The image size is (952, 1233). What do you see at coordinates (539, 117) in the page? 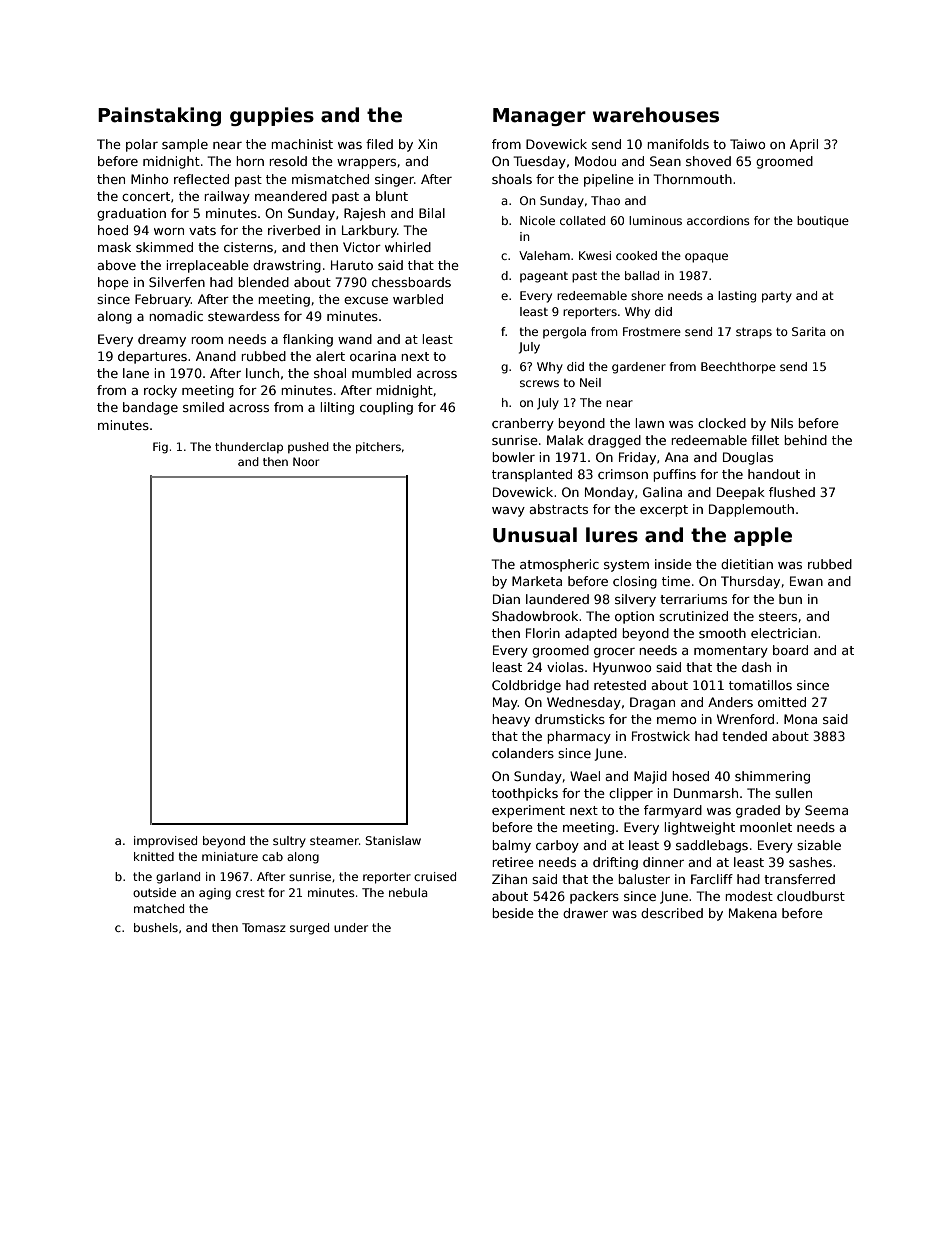
I see `Manager` at bounding box center [539, 117].
